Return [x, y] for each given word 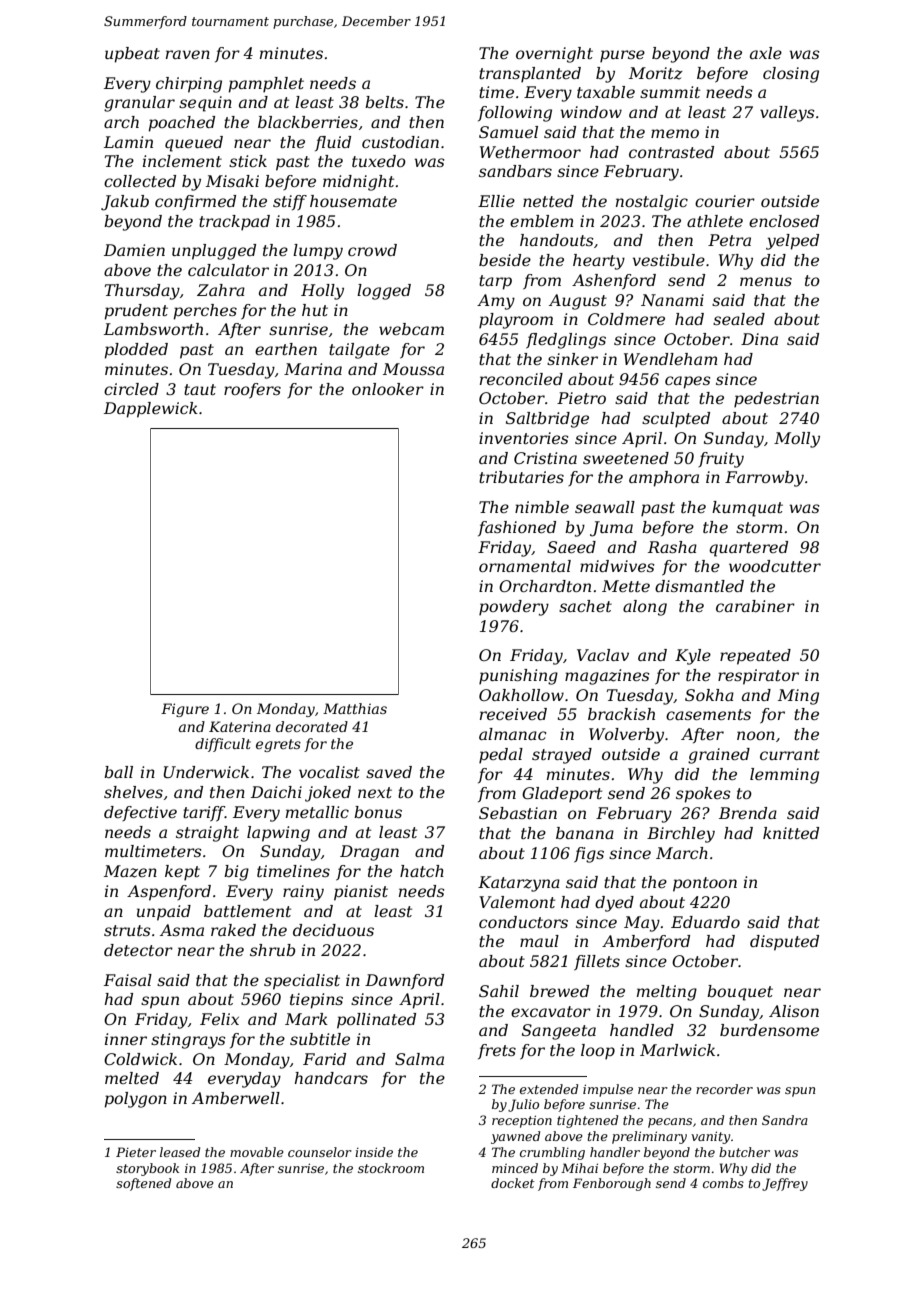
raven [188, 54]
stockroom [391, 1168]
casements [708, 714]
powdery [514, 608]
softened [143, 1184]
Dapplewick [151, 410]
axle [766, 53]
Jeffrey [785, 1184]
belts [384, 102]
